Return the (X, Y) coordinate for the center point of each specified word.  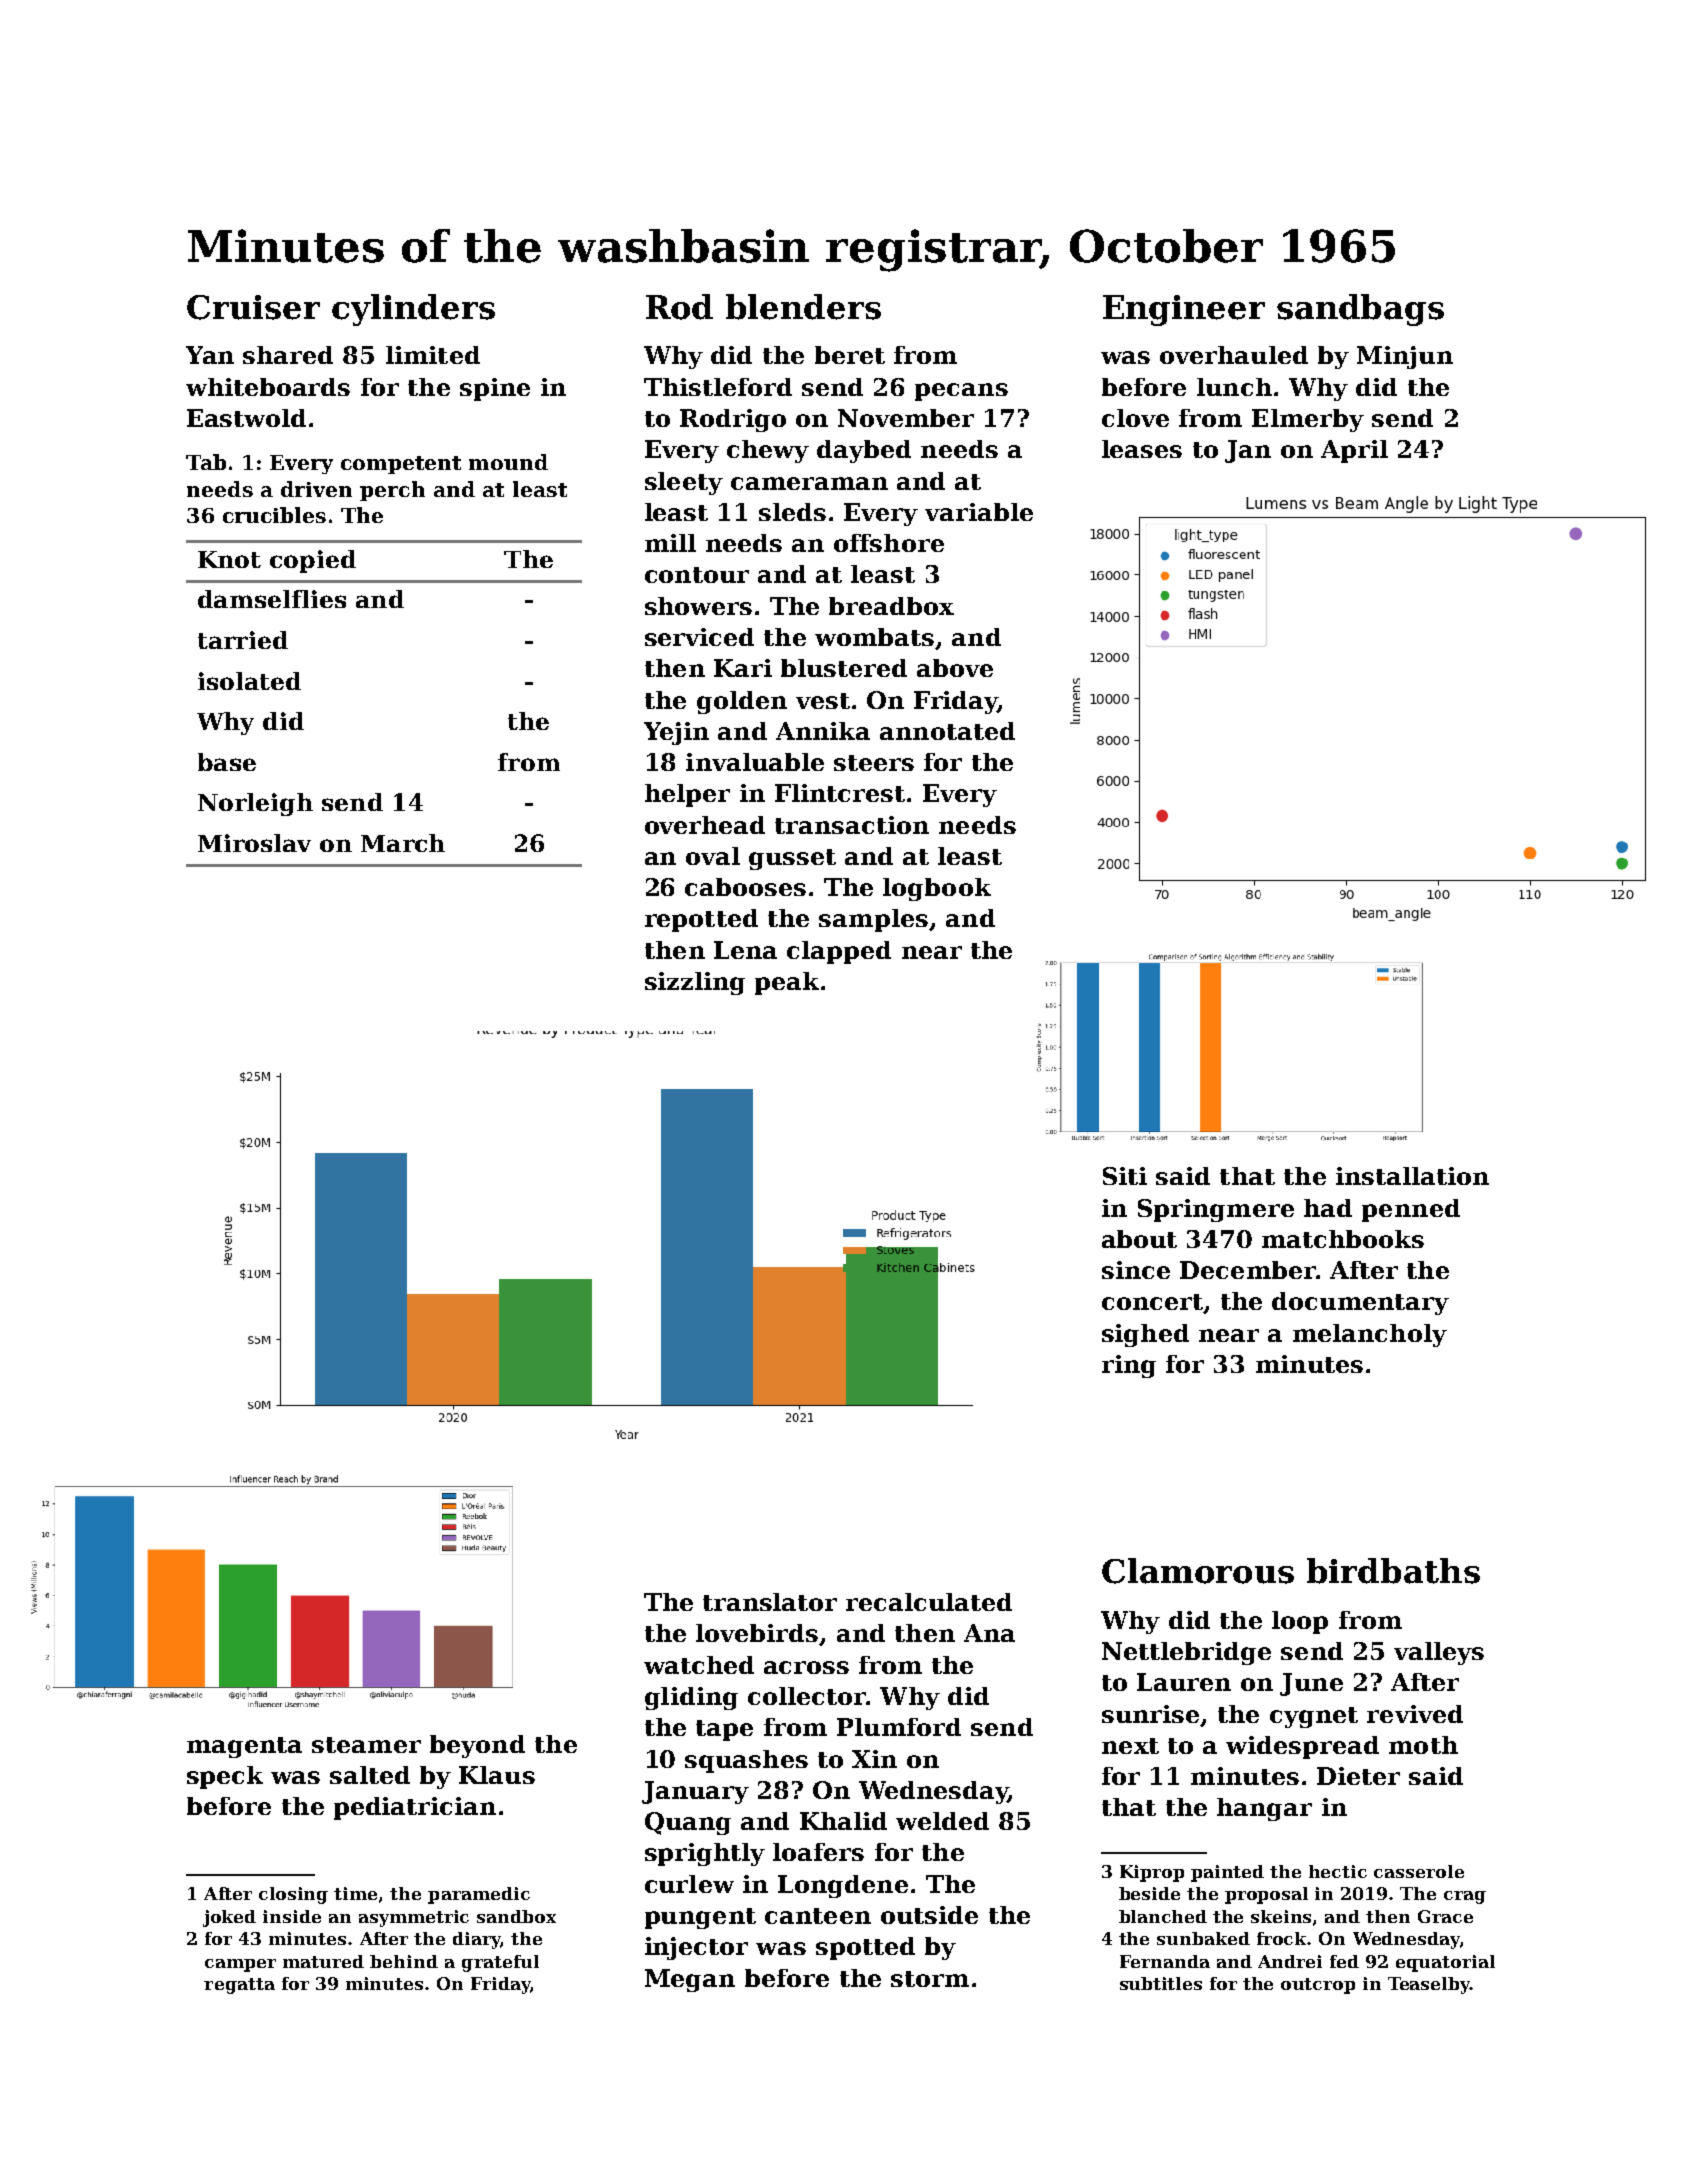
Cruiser (253, 307)
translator (770, 1602)
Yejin (676, 733)
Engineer (1184, 310)
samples (873, 920)
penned (1411, 1210)
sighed (1145, 1335)
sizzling (695, 983)
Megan (690, 1980)
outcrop (1318, 1986)
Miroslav (254, 843)
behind (404, 1961)
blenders (803, 307)
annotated (947, 731)
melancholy (1370, 1335)
